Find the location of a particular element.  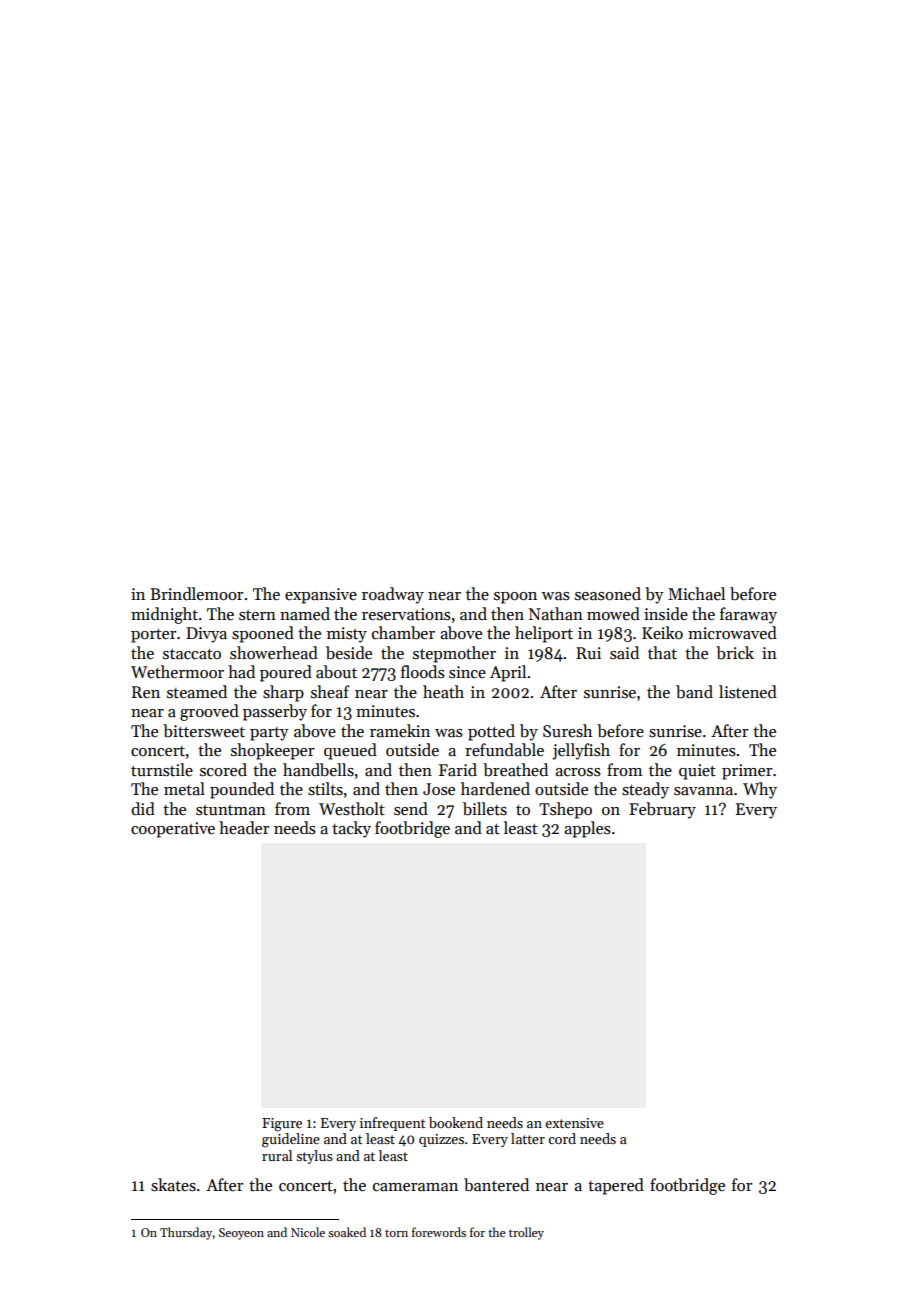

faraway is located at coordinates (748, 615).
